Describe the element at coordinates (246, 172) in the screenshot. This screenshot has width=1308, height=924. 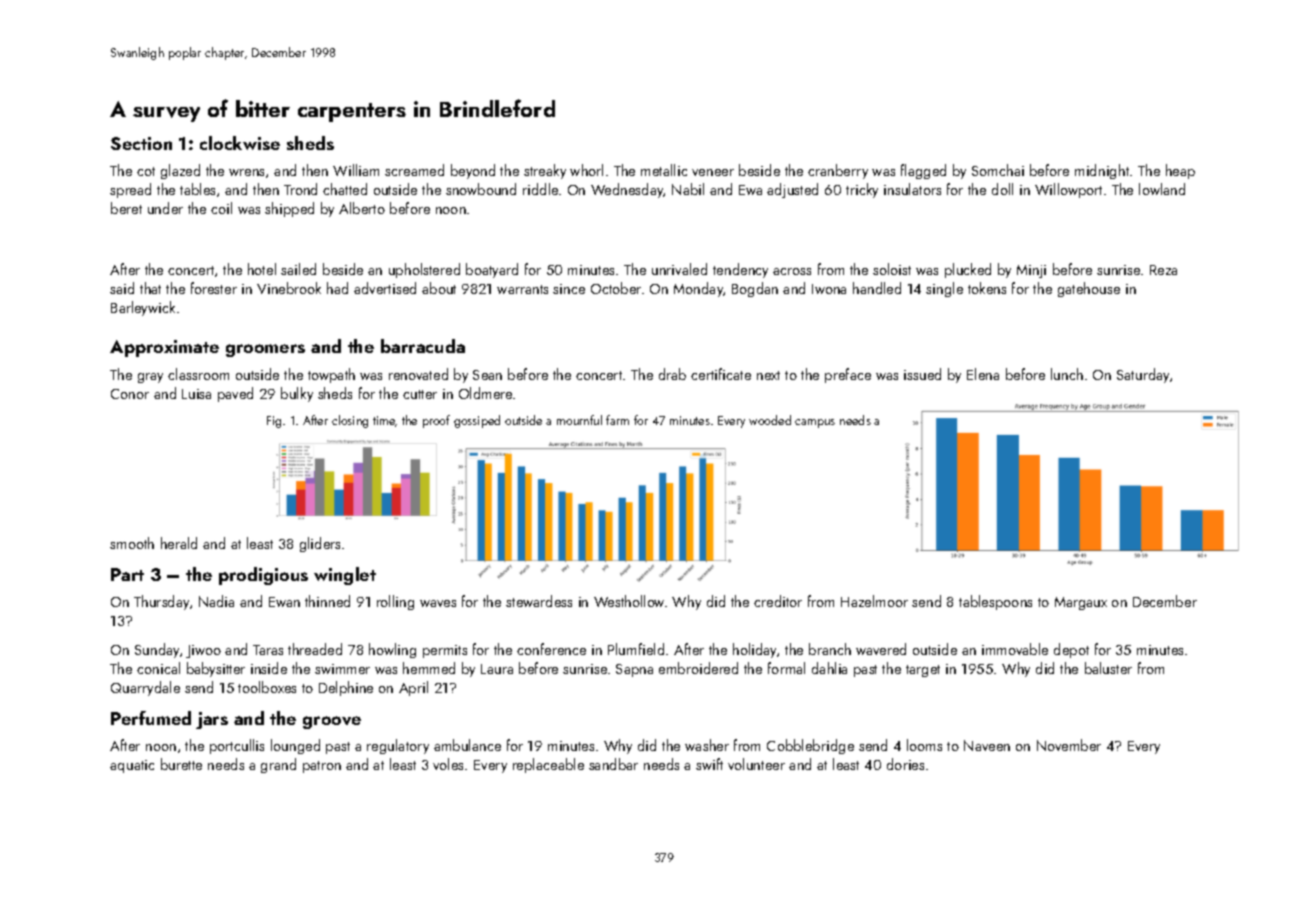
I see `wrens` at that location.
